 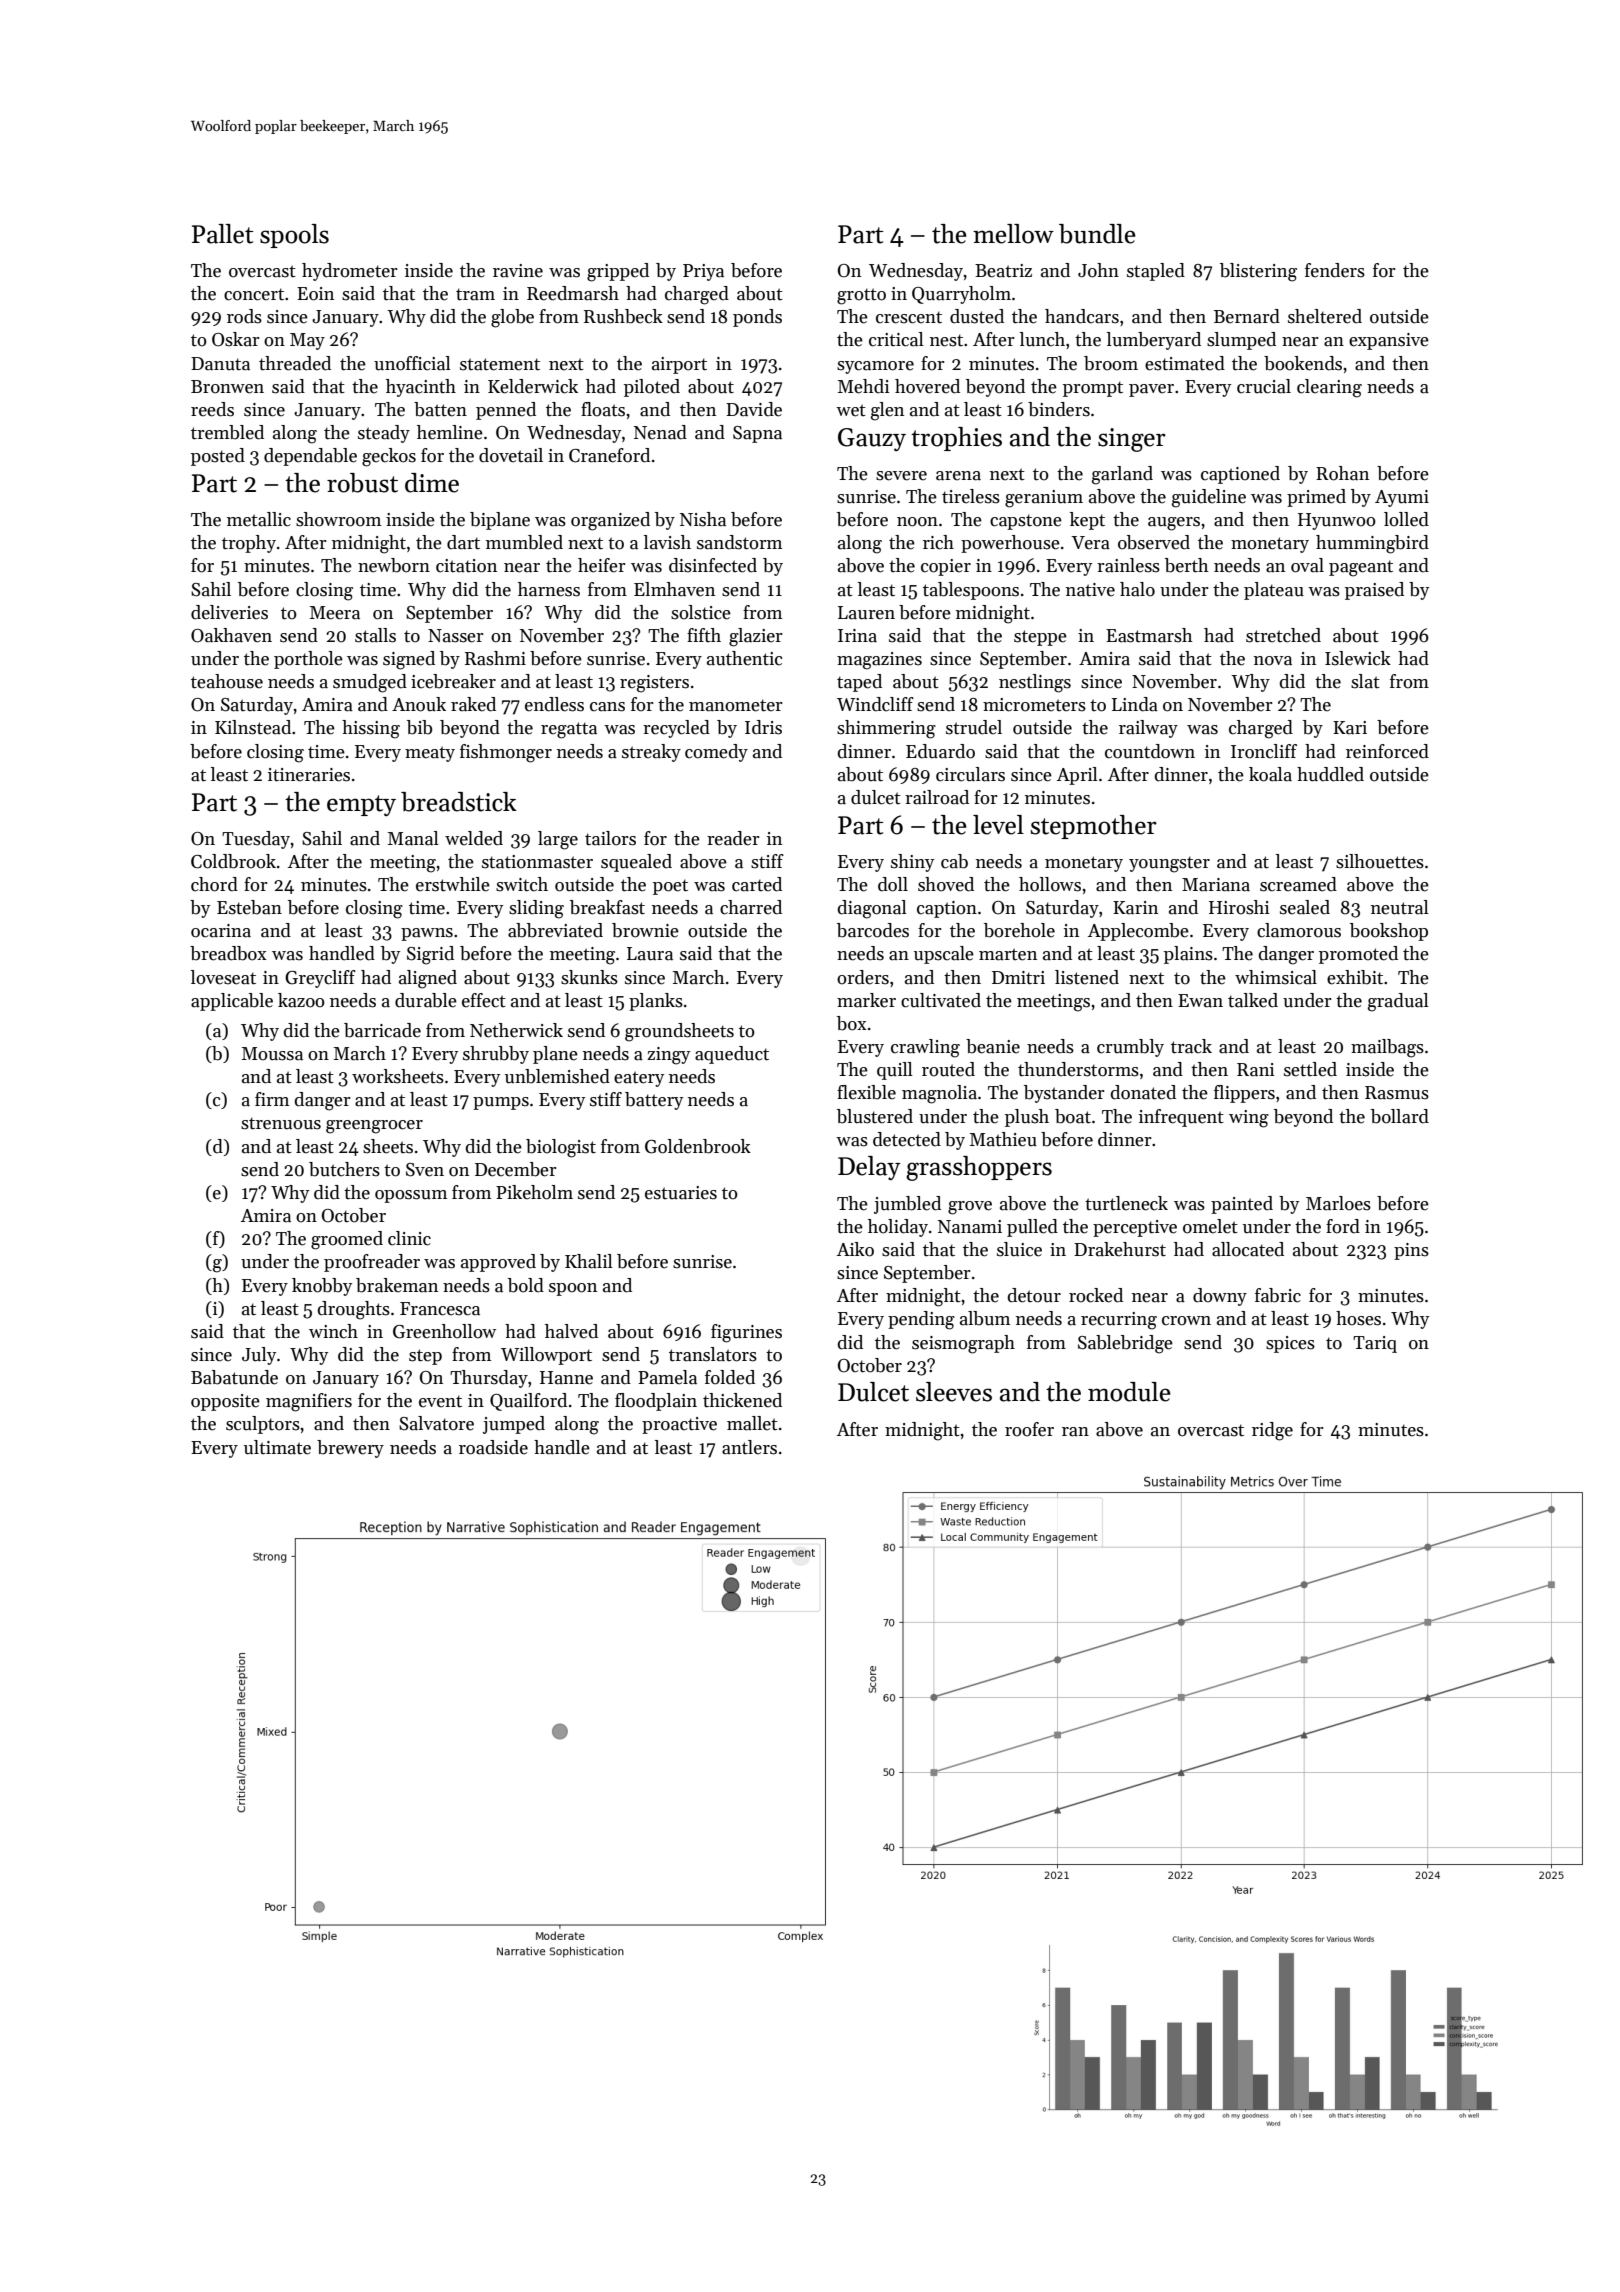 What do you see at coordinates (1244, 1094) in the screenshot?
I see `flippers` at bounding box center [1244, 1094].
